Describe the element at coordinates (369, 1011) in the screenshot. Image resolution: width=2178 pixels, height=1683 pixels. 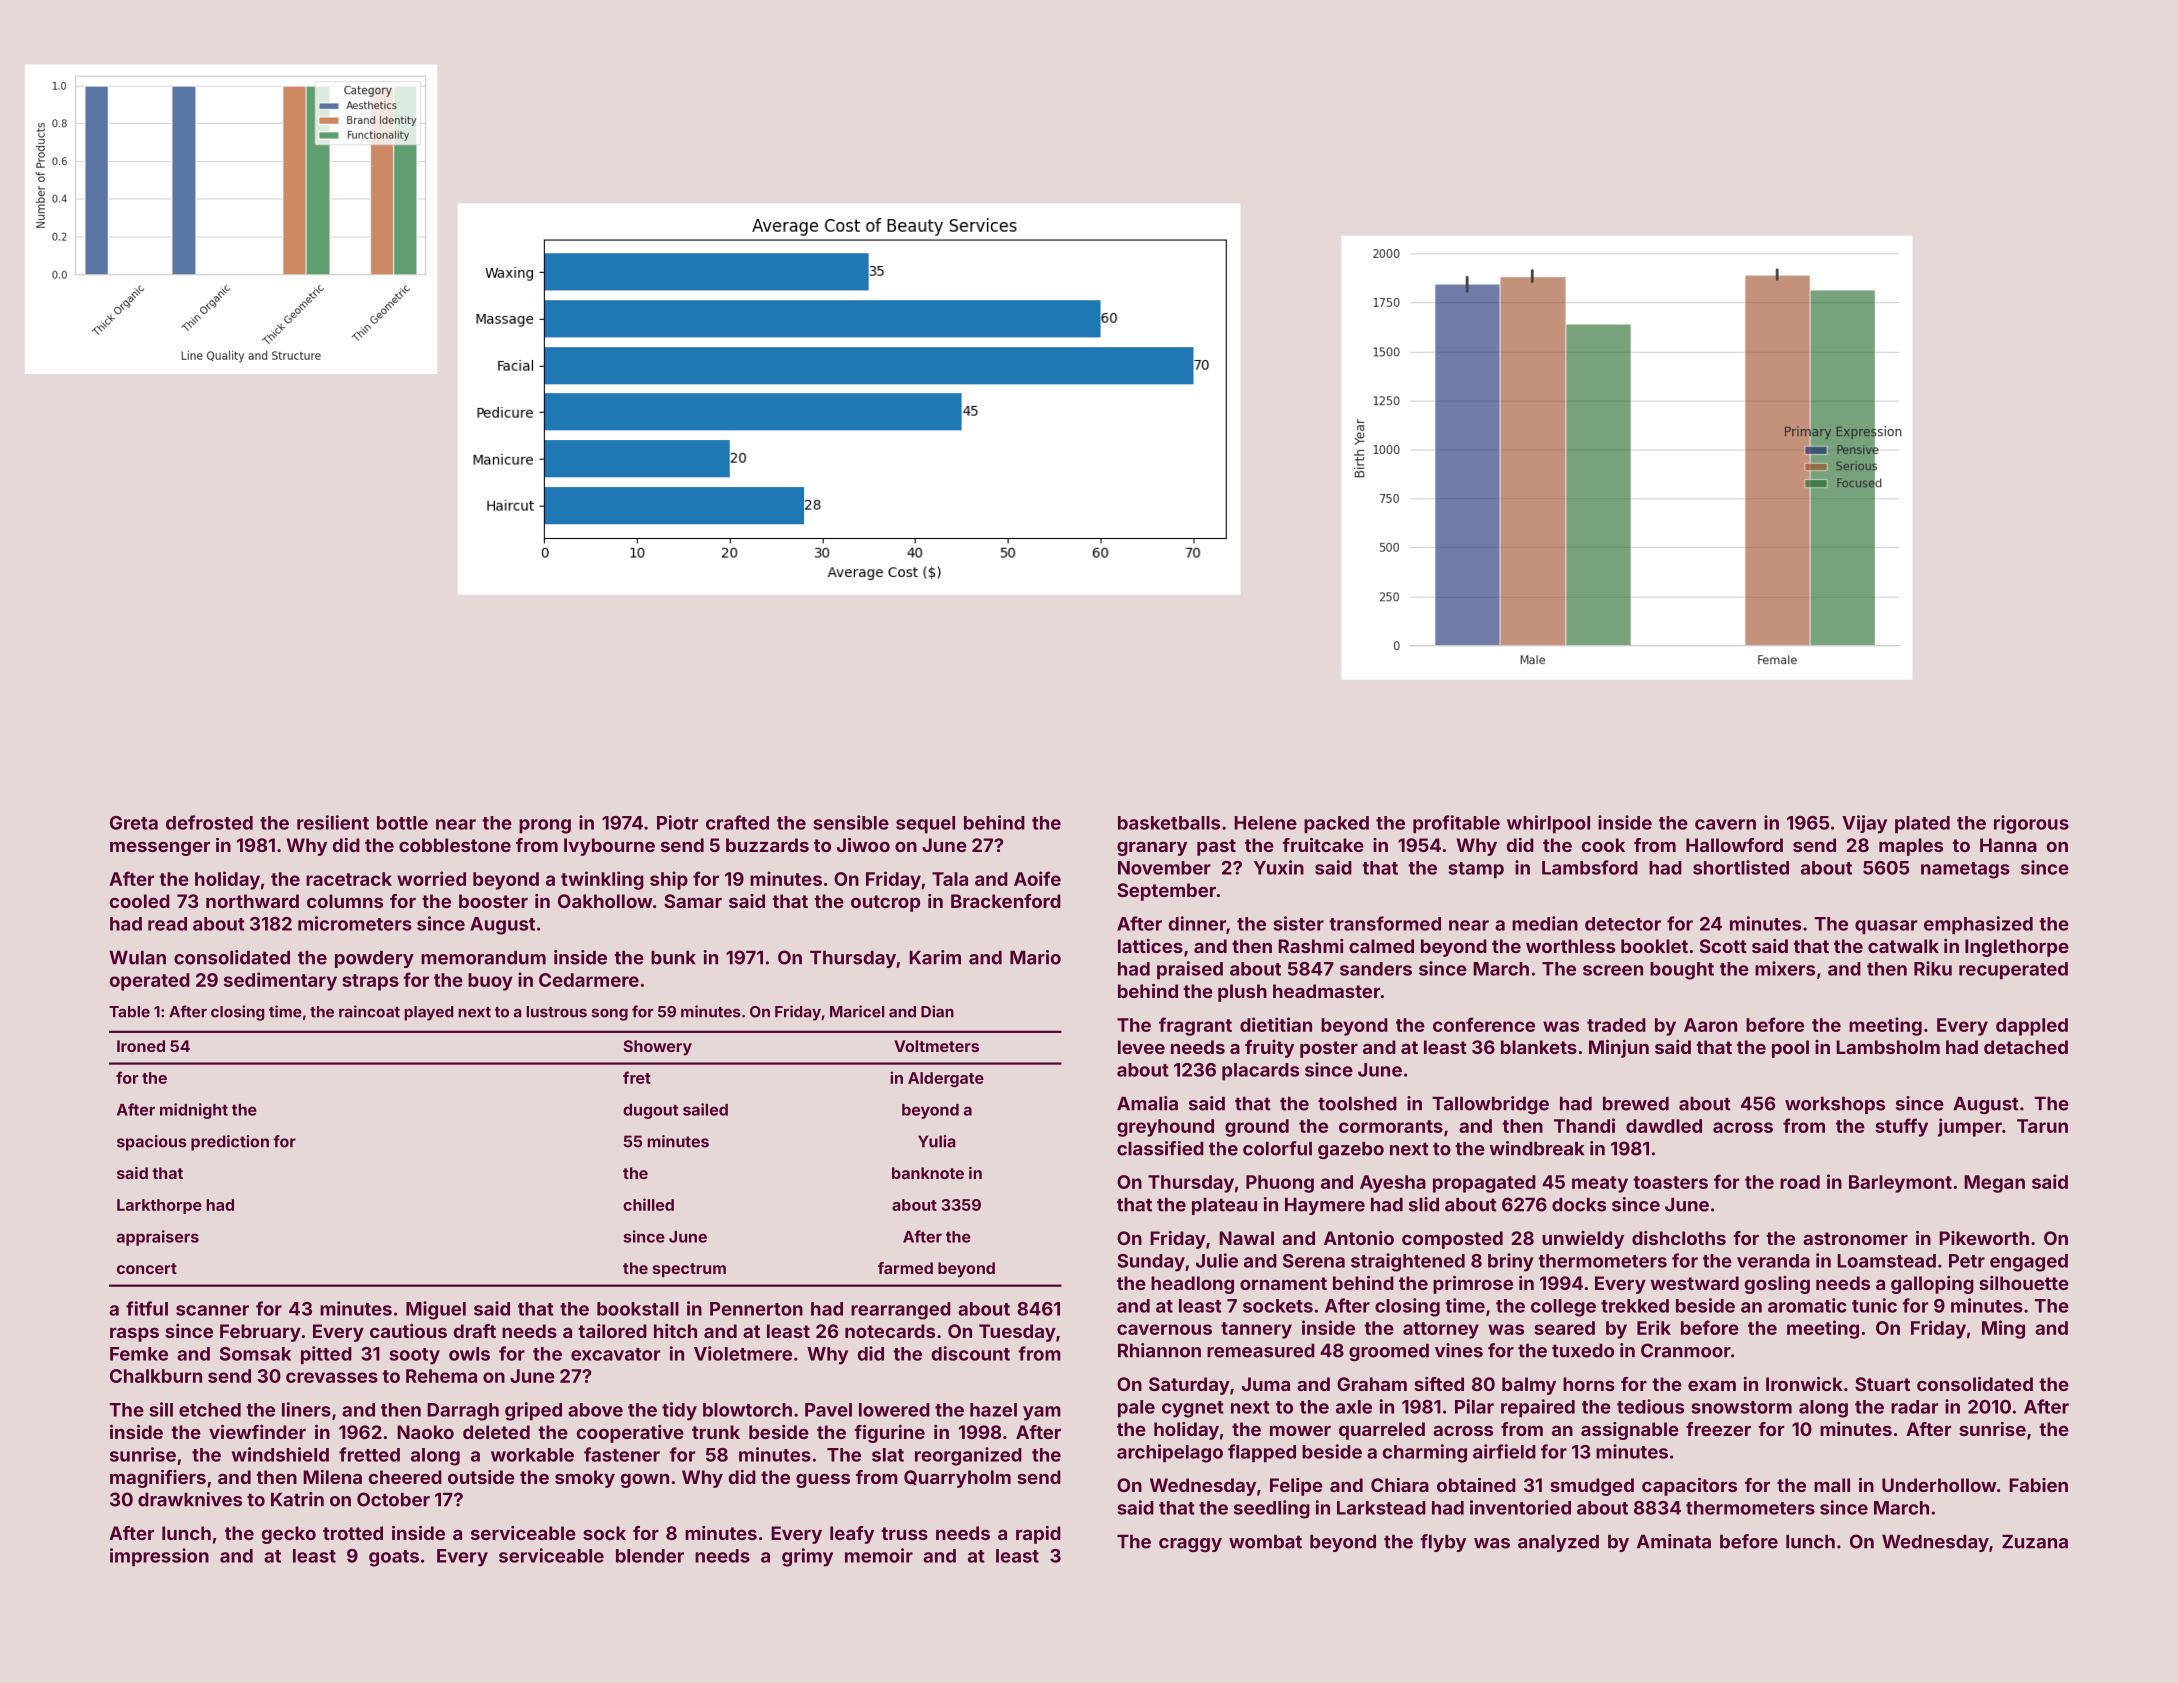
I see `raincoat` at that location.
